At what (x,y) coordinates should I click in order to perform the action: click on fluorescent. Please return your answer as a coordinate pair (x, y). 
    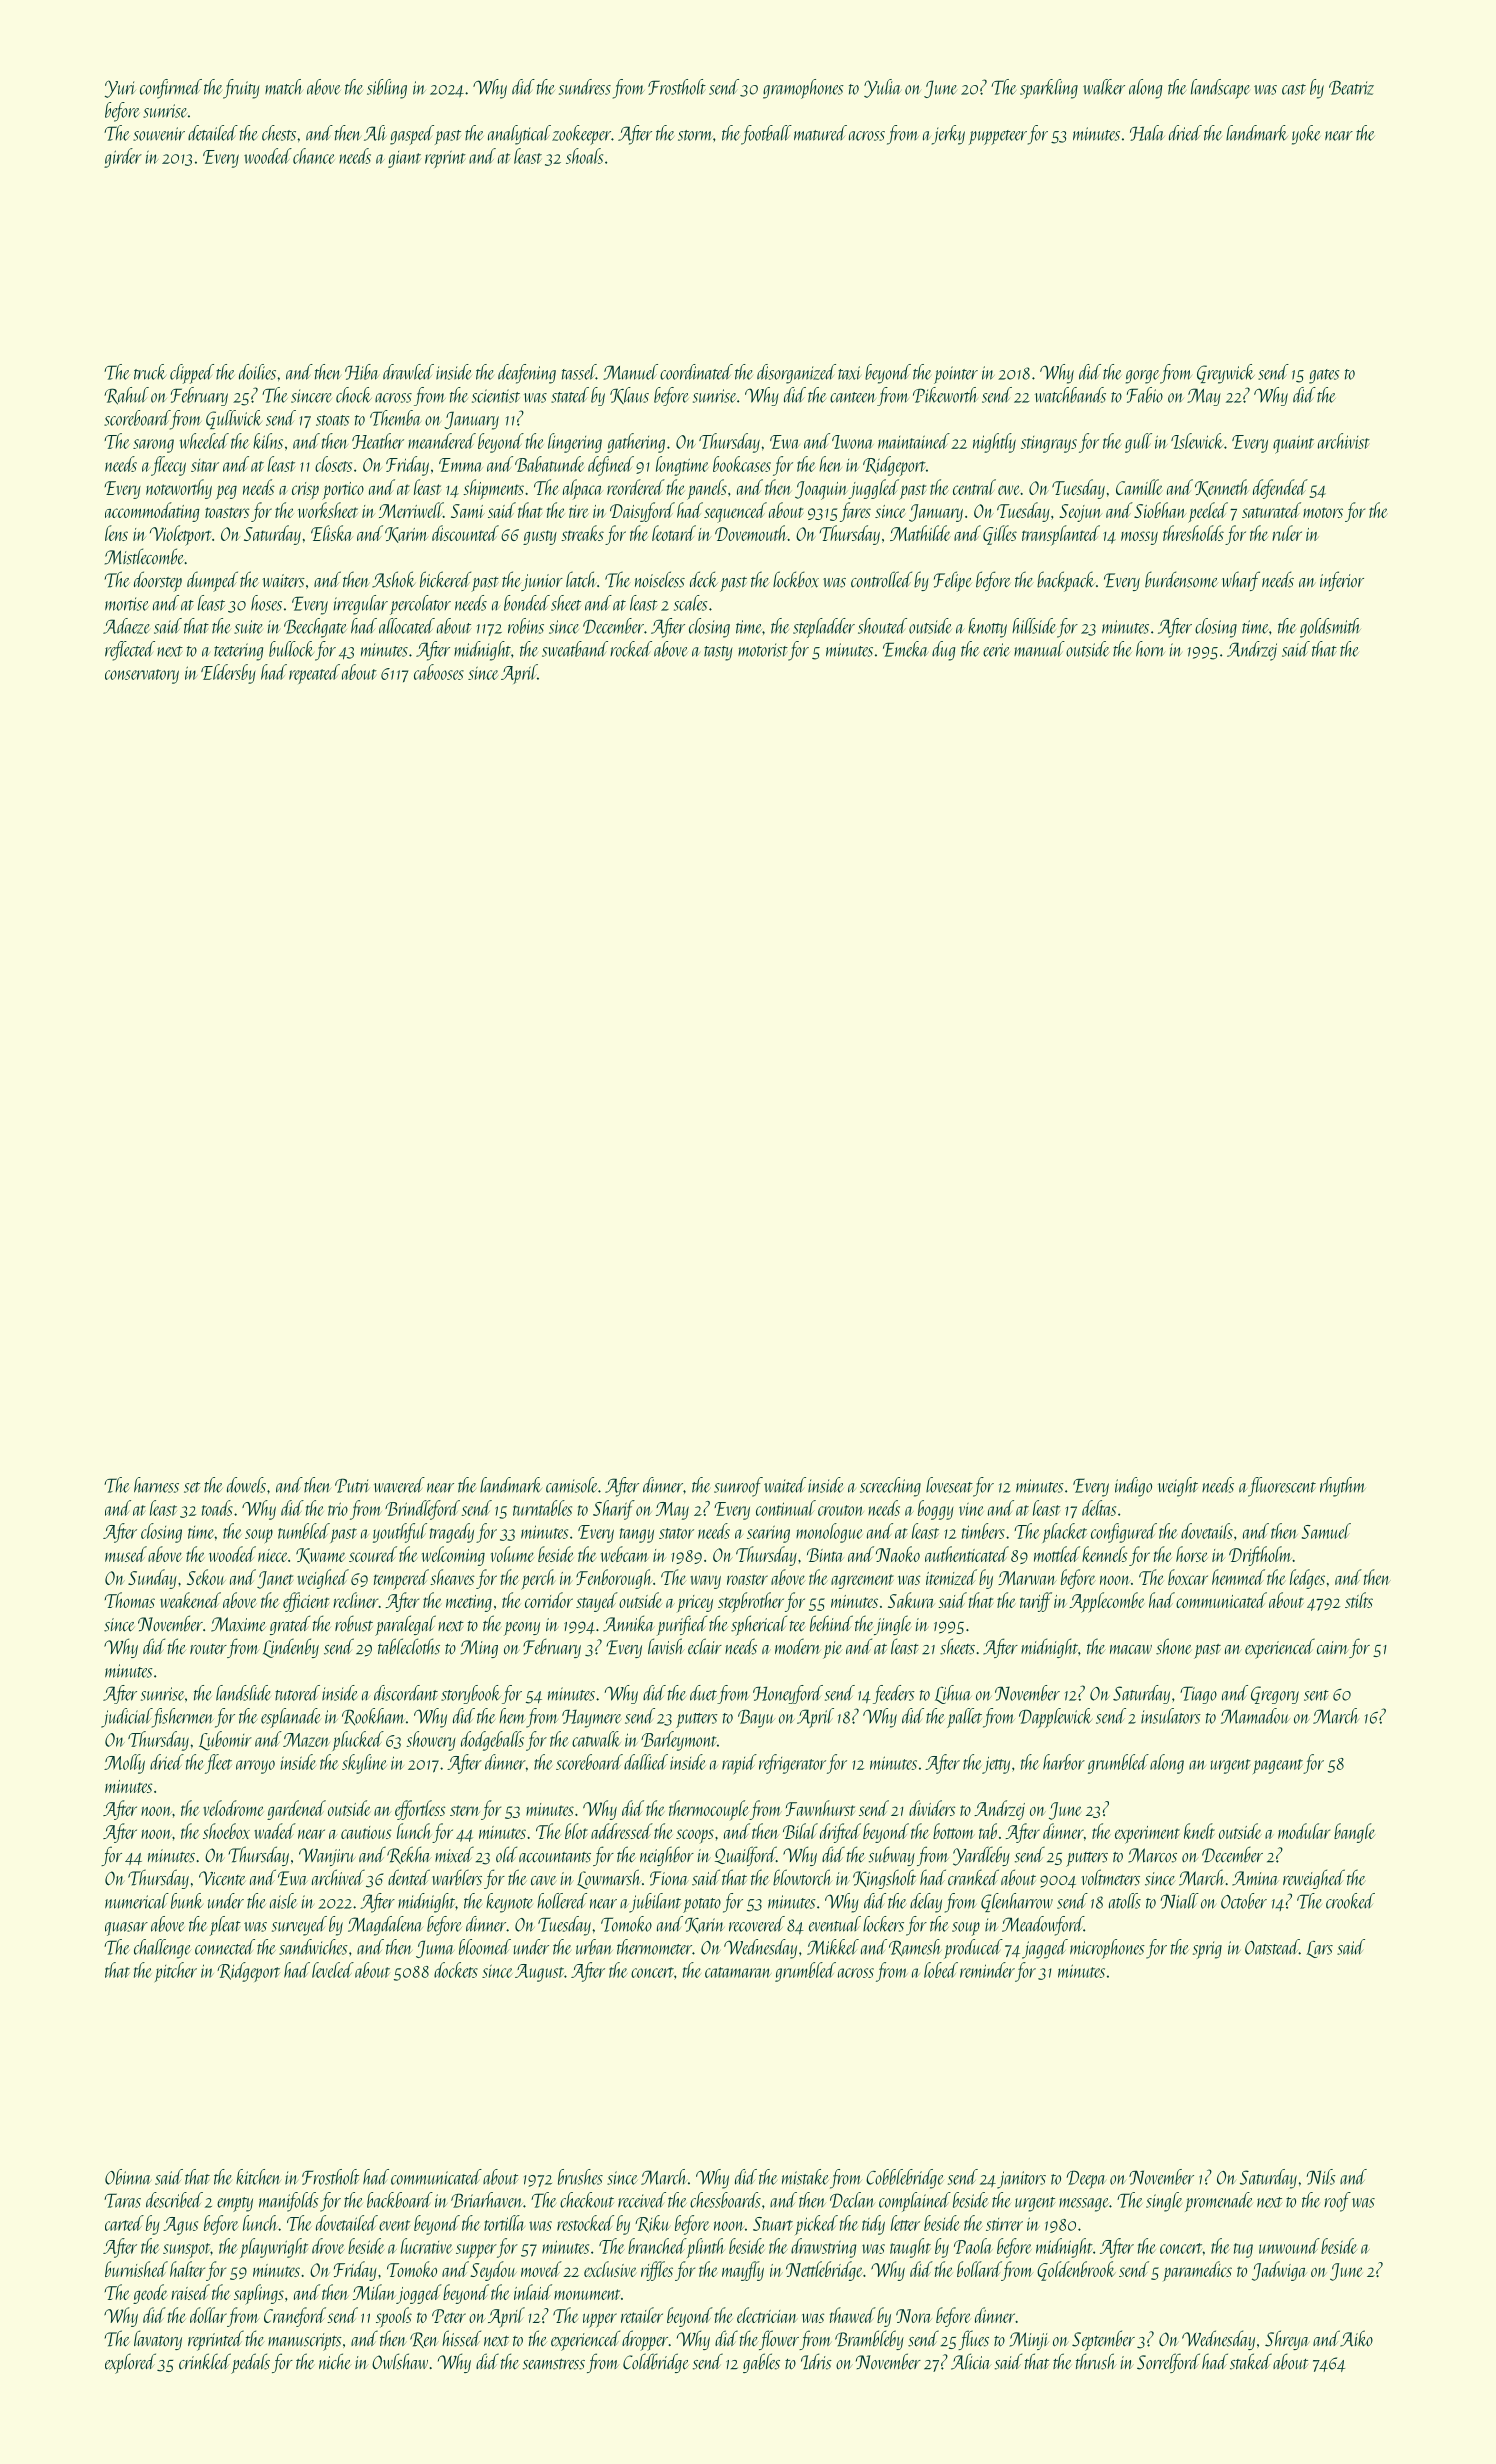
    Looking at the image, I should click on (1282, 1487).
